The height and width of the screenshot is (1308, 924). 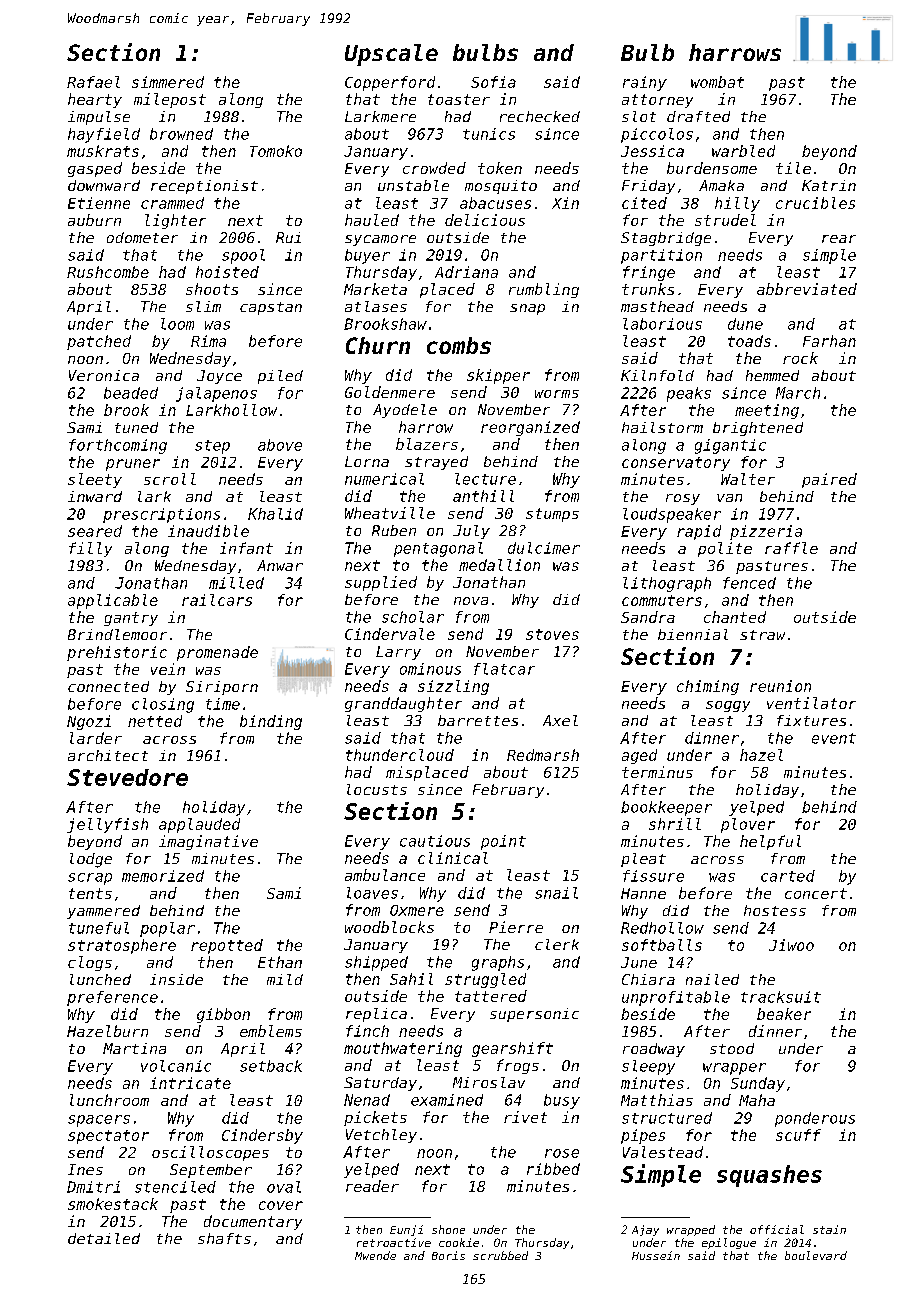 What do you see at coordinates (749, 341) in the screenshot?
I see `toads` at bounding box center [749, 341].
